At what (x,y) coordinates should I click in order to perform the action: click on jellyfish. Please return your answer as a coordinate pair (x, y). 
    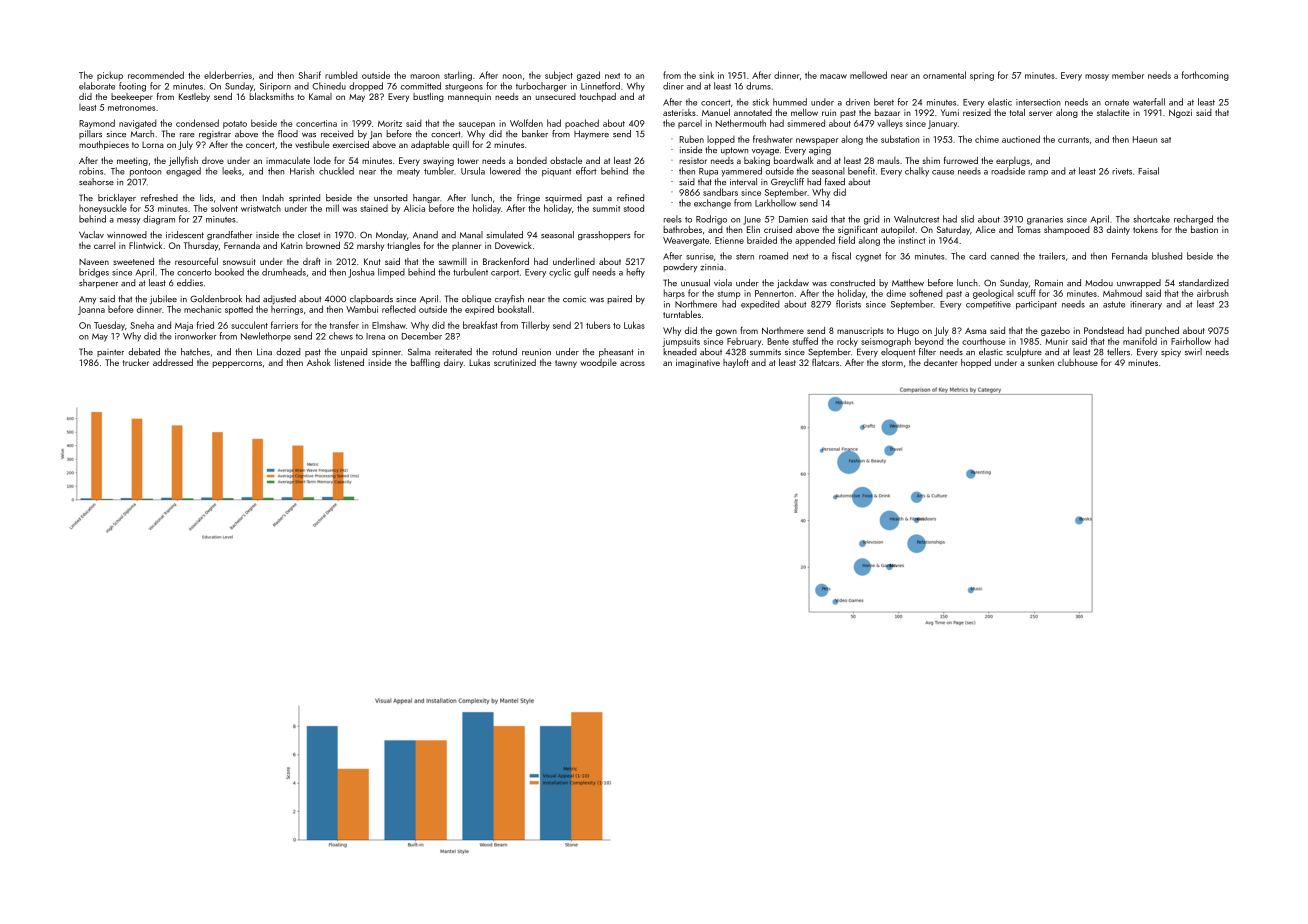
    Looking at the image, I should click on (183, 161).
